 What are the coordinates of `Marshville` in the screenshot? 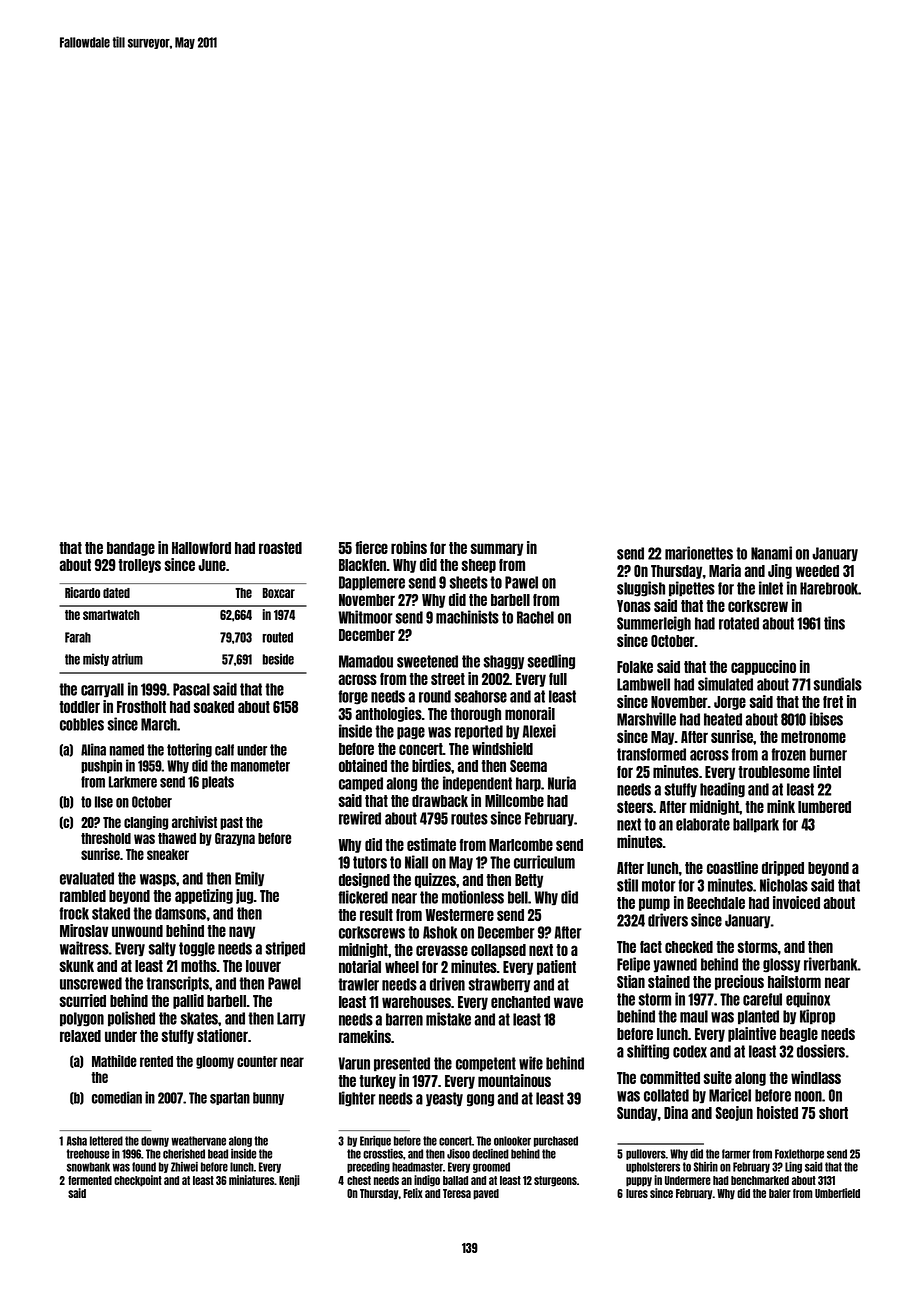 It's located at (646, 719).
